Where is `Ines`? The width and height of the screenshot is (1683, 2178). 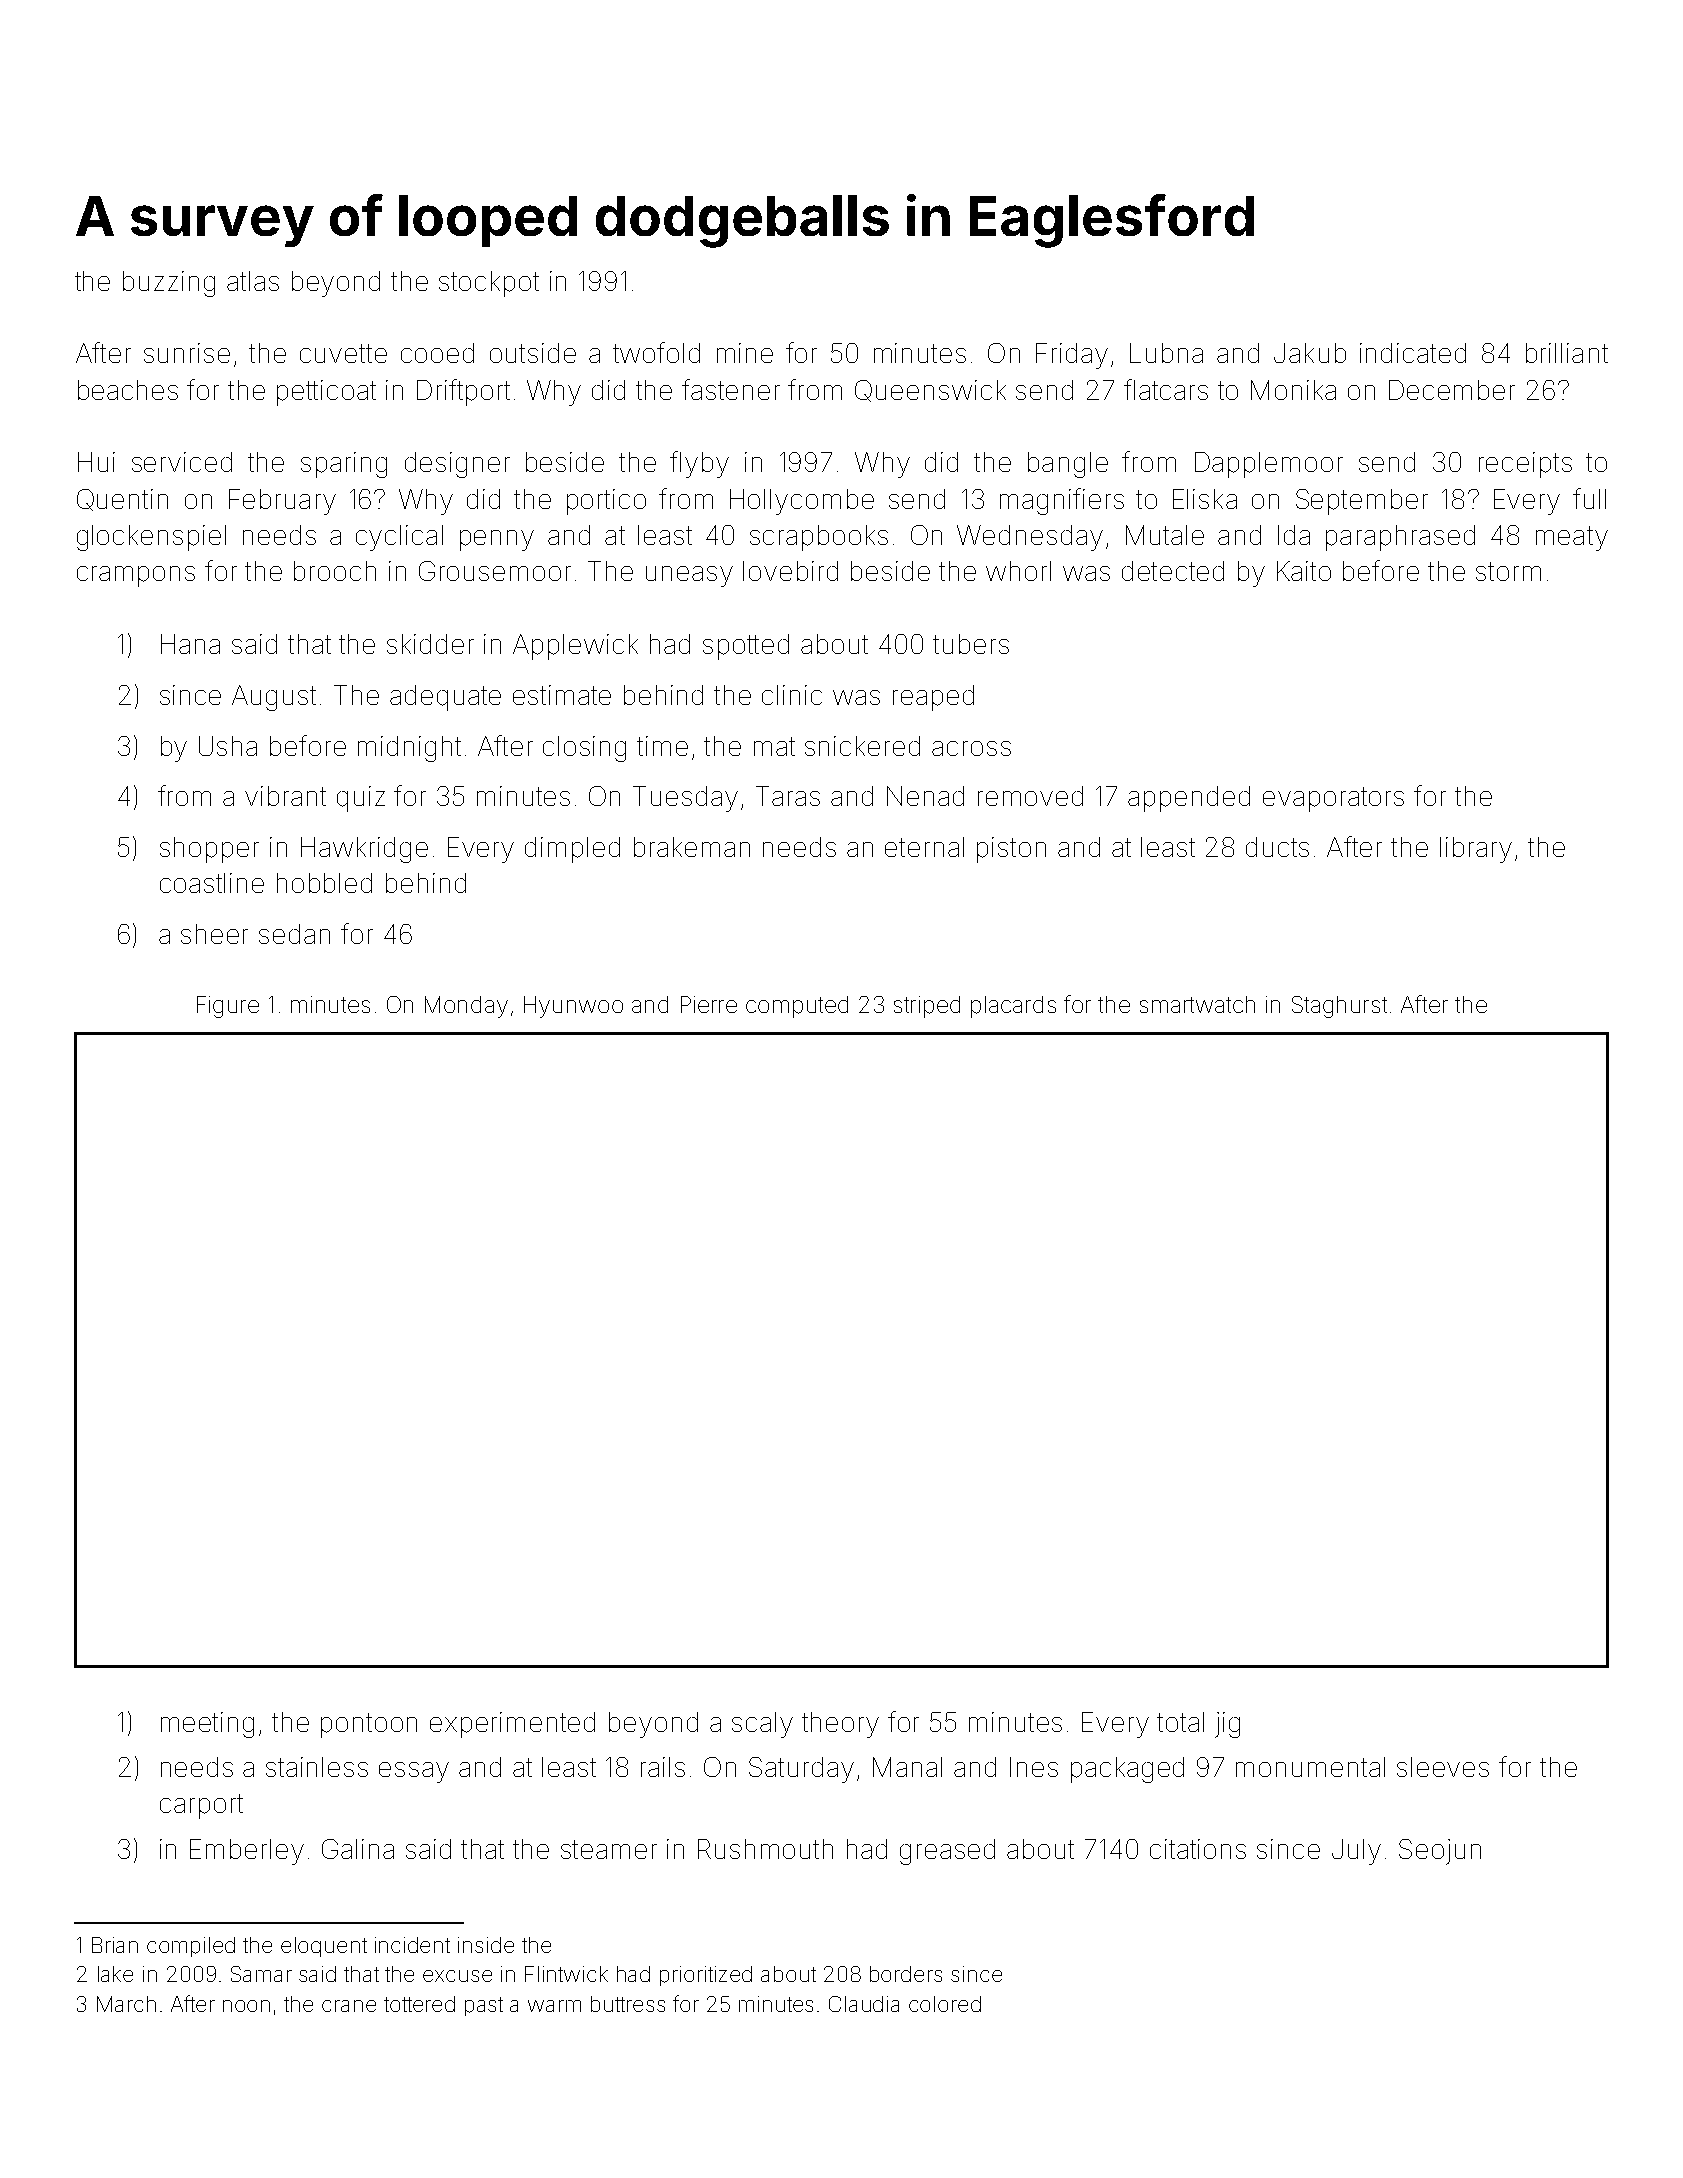 Ines is located at coordinates (1034, 1767).
